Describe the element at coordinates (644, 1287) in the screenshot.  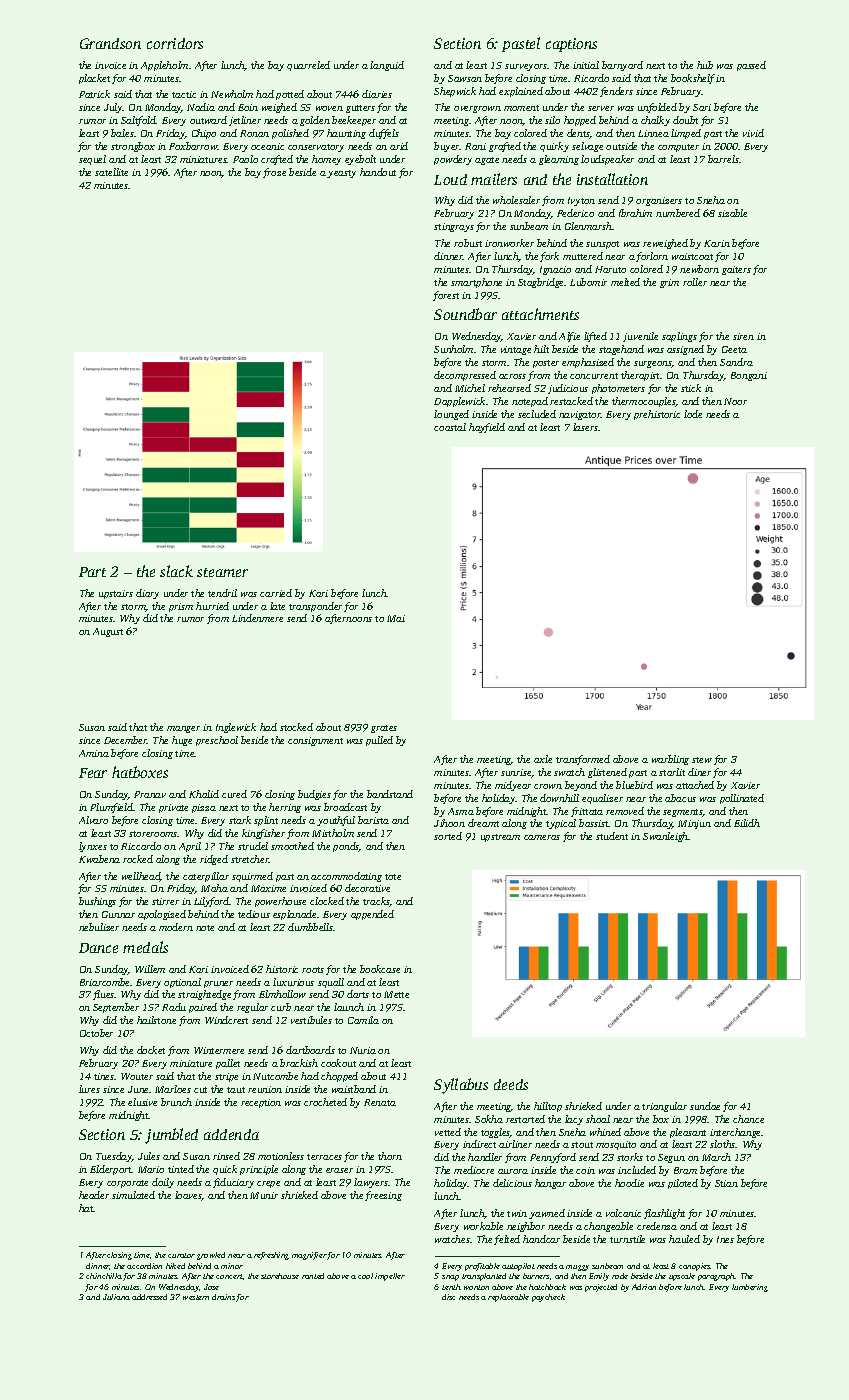
I see `Adrian` at that location.
